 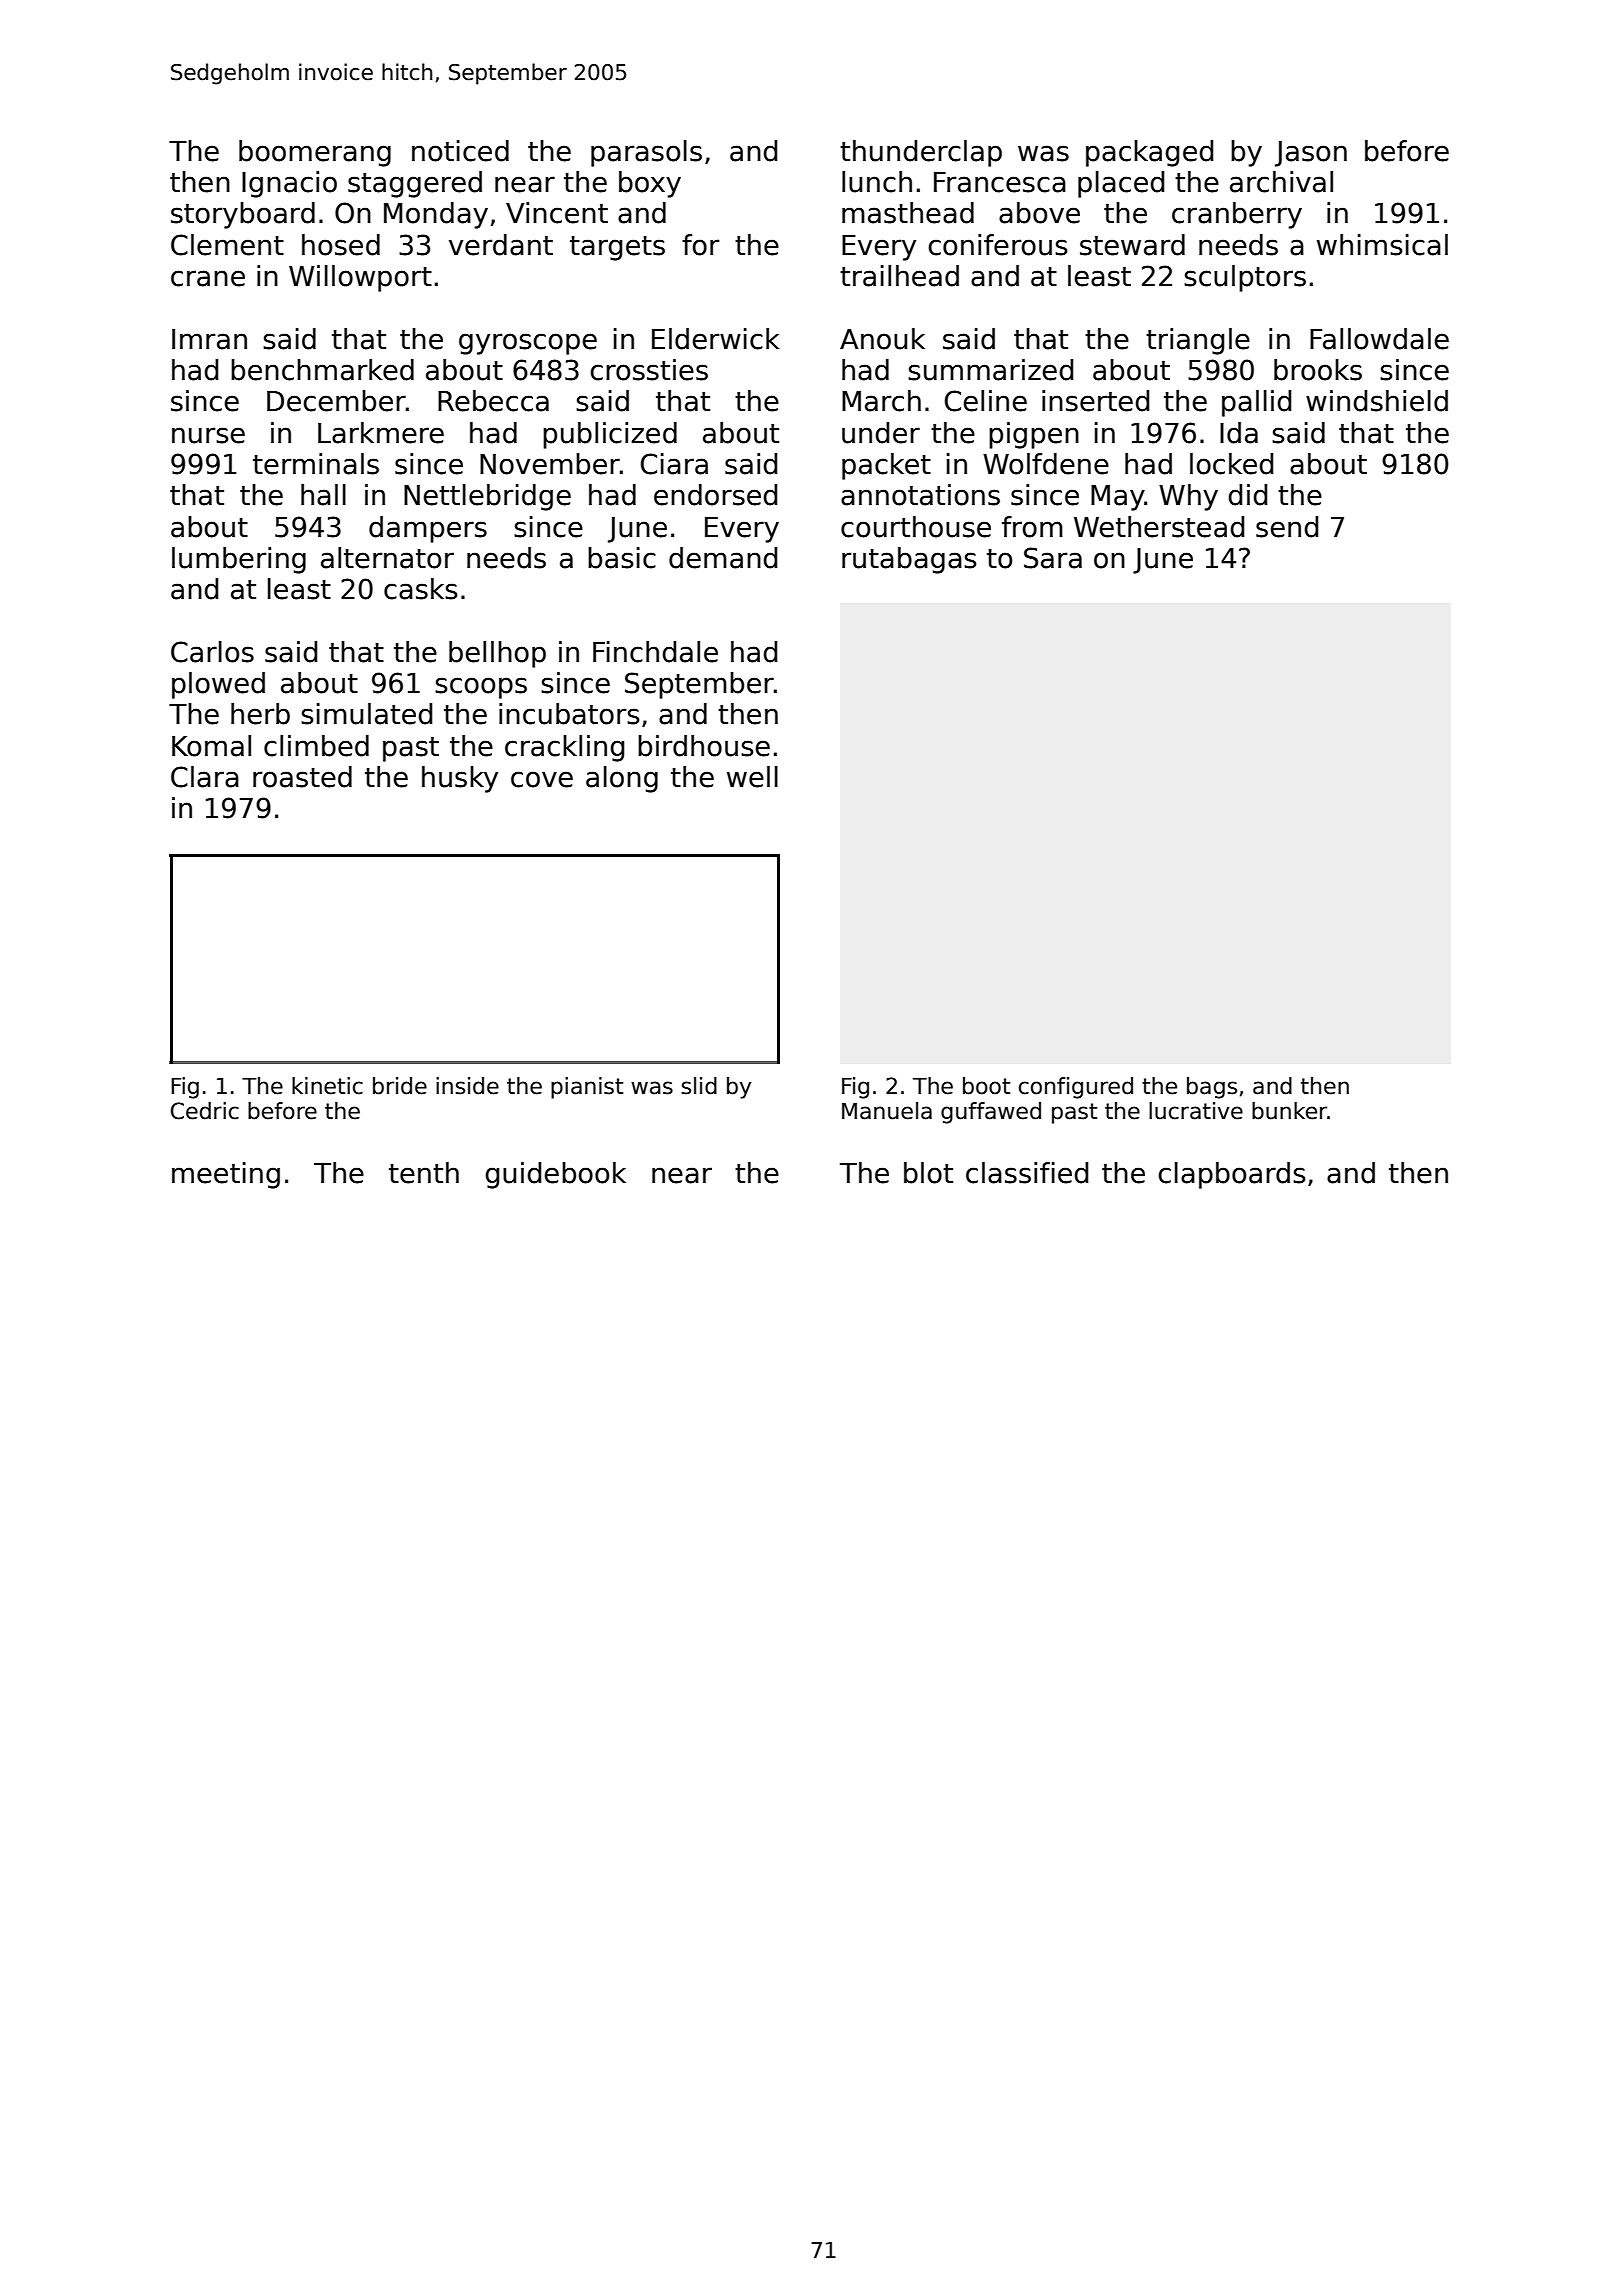 I want to click on guidebook, so click(x=555, y=1175).
